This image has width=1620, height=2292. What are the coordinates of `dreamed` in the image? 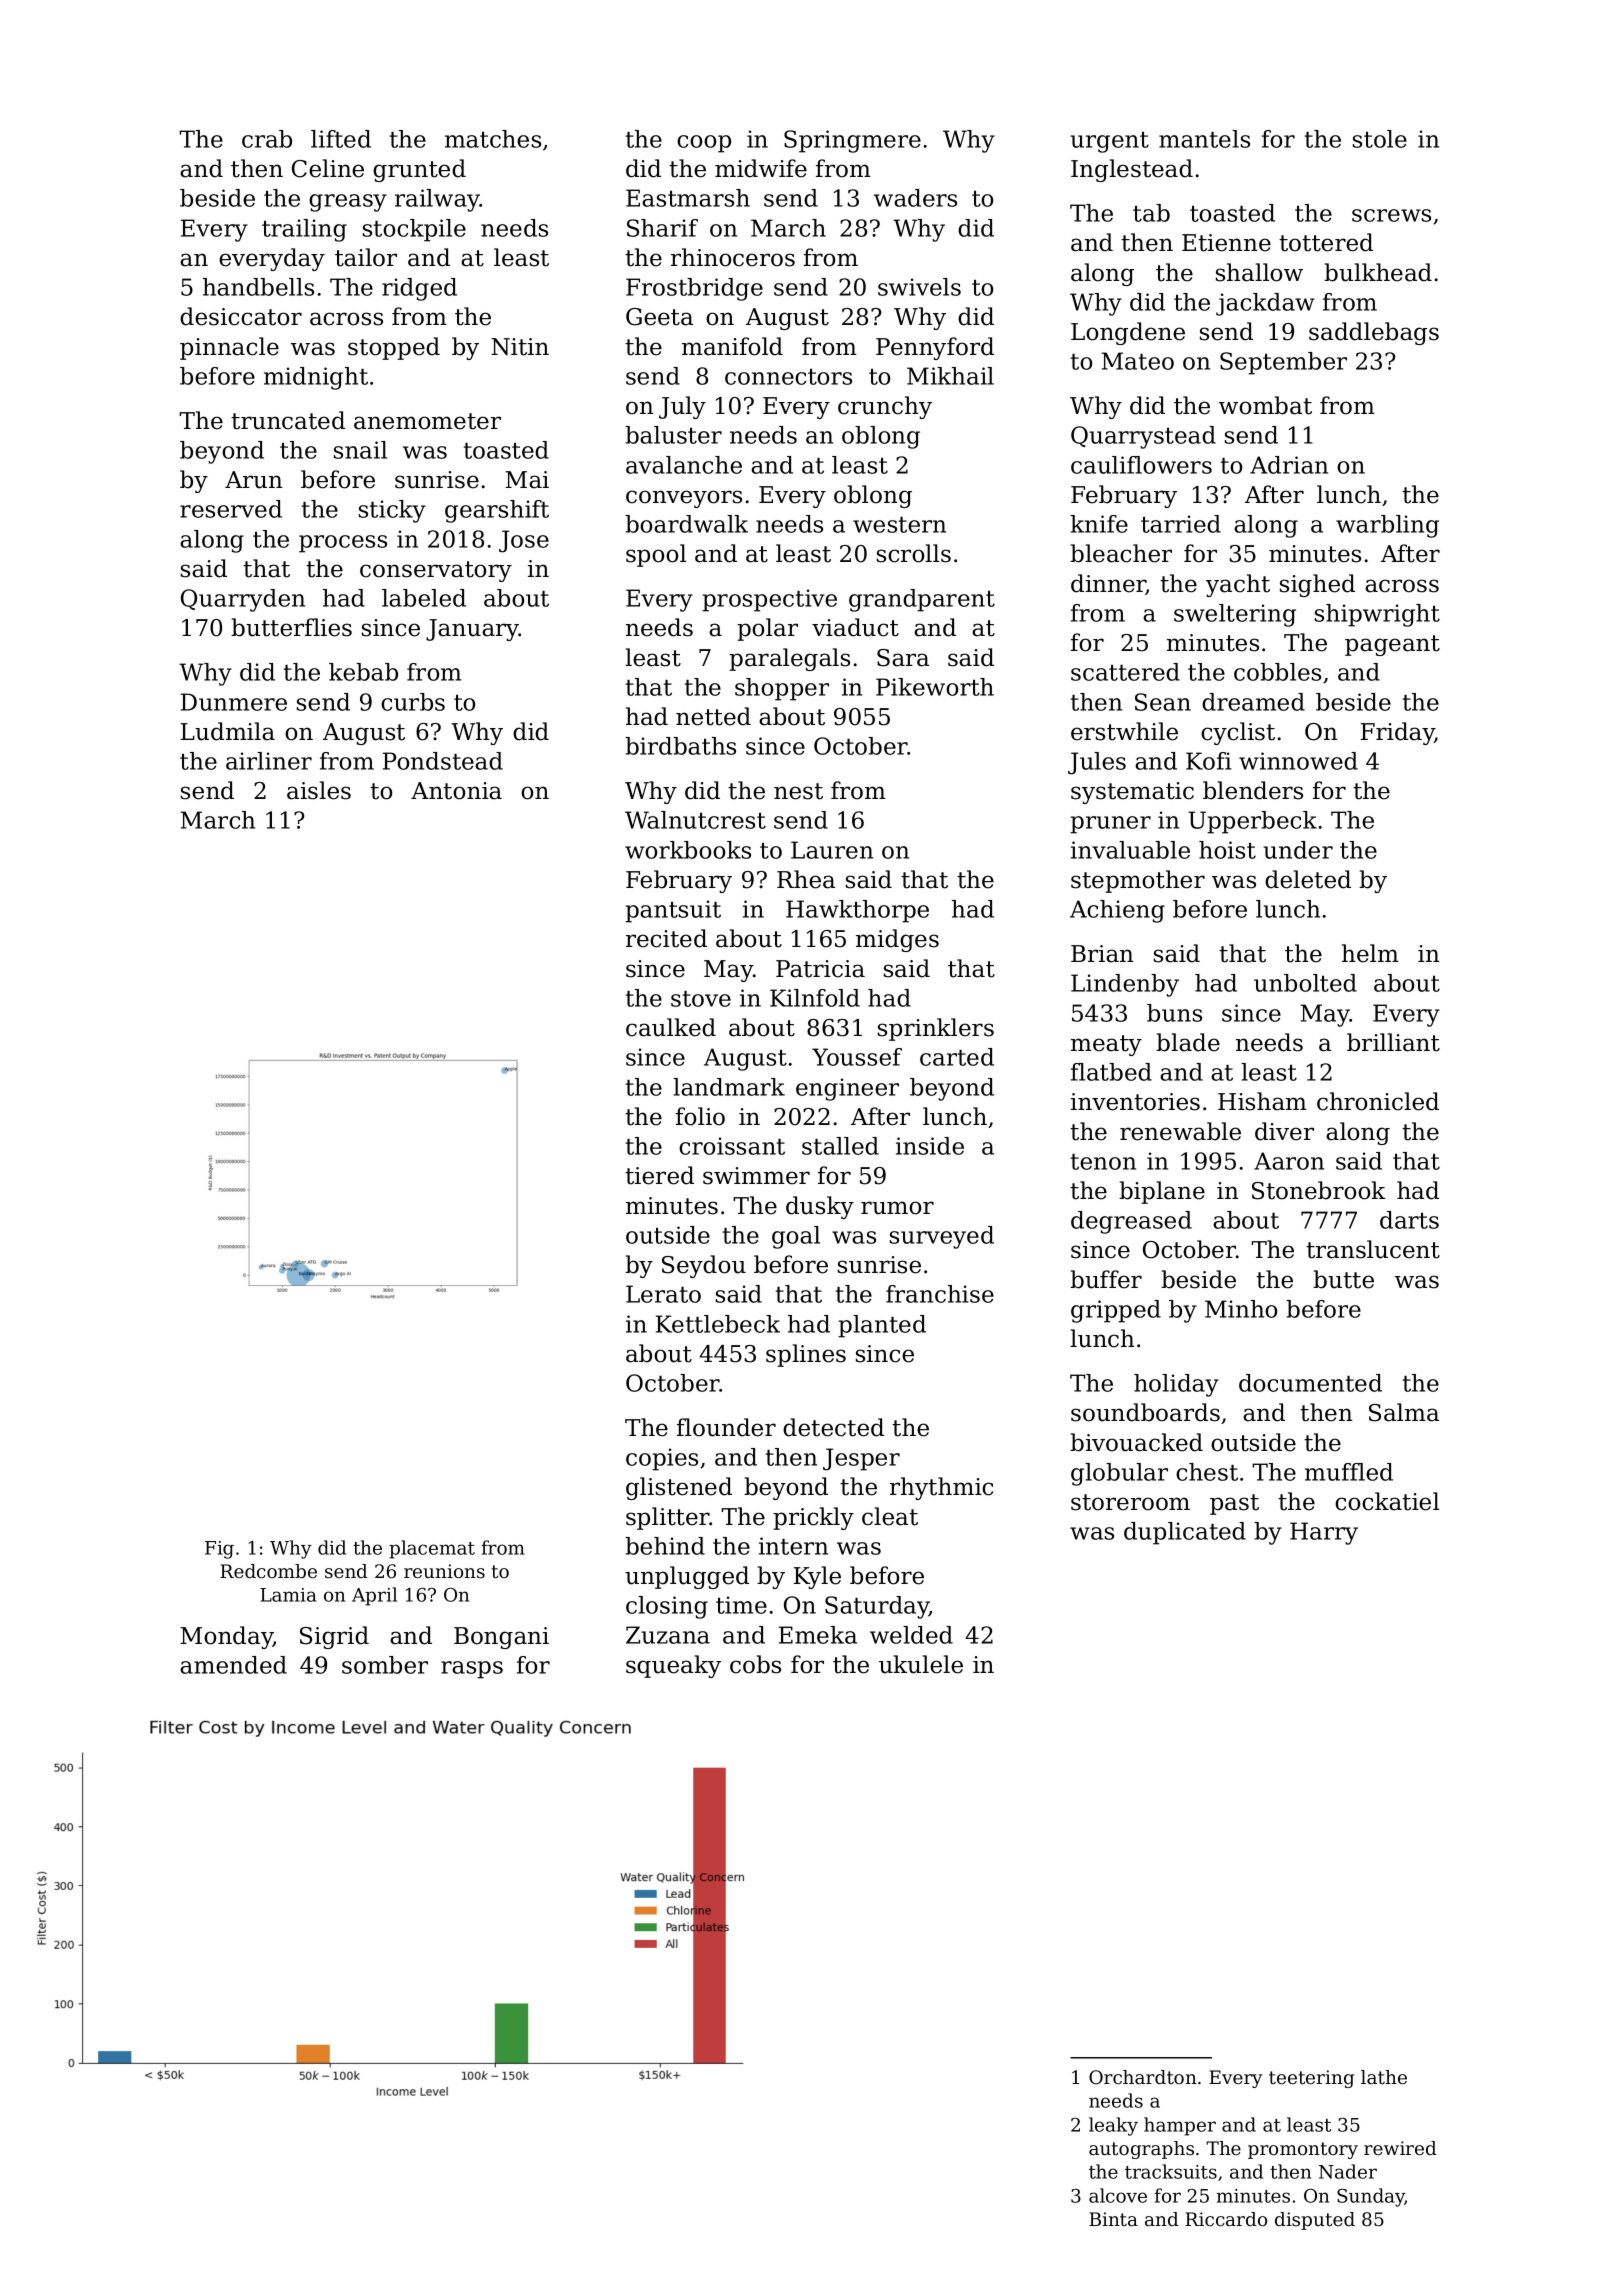 It's located at (1253, 702).
